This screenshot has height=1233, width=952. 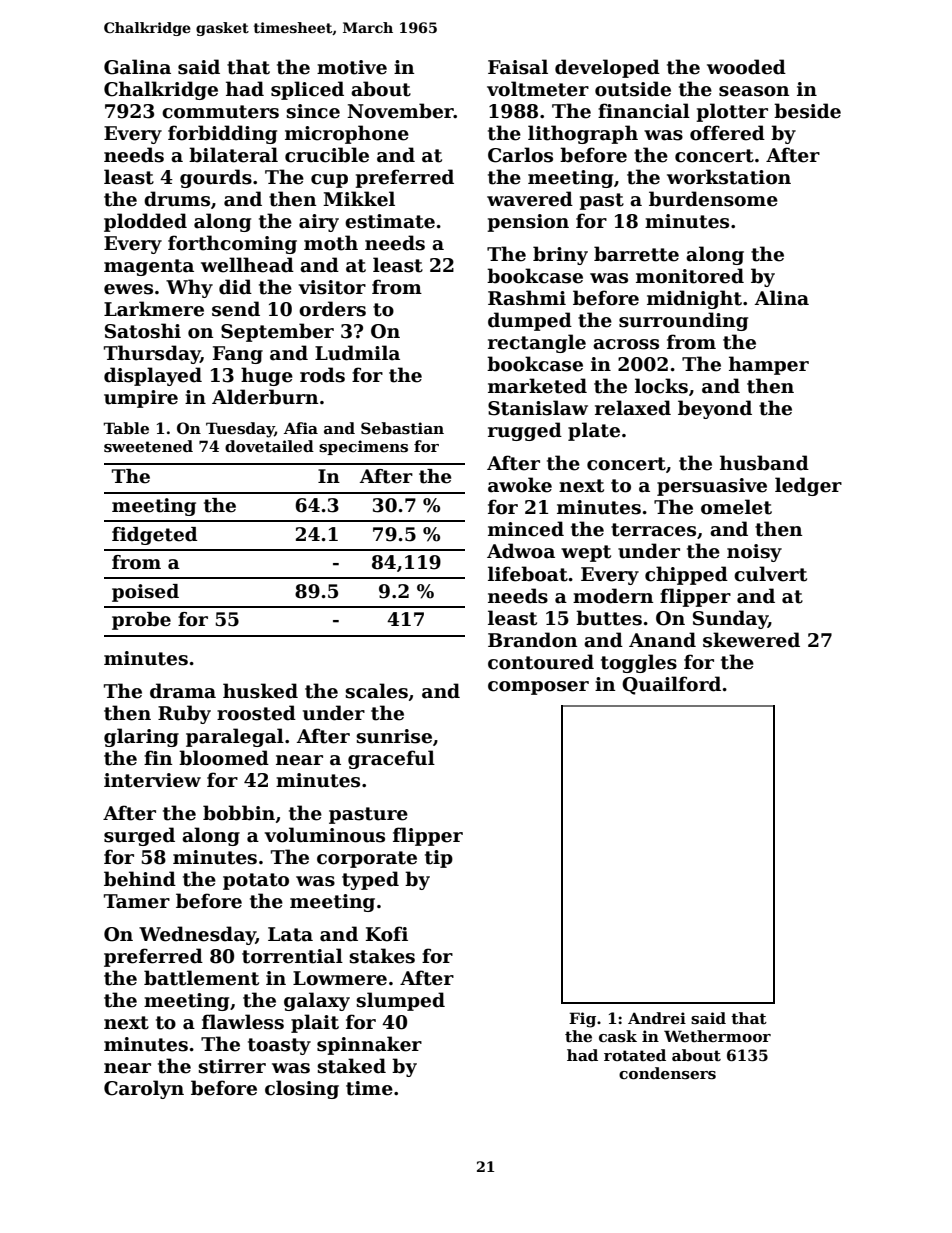 What do you see at coordinates (518, 67) in the screenshot?
I see `Faisal` at bounding box center [518, 67].
